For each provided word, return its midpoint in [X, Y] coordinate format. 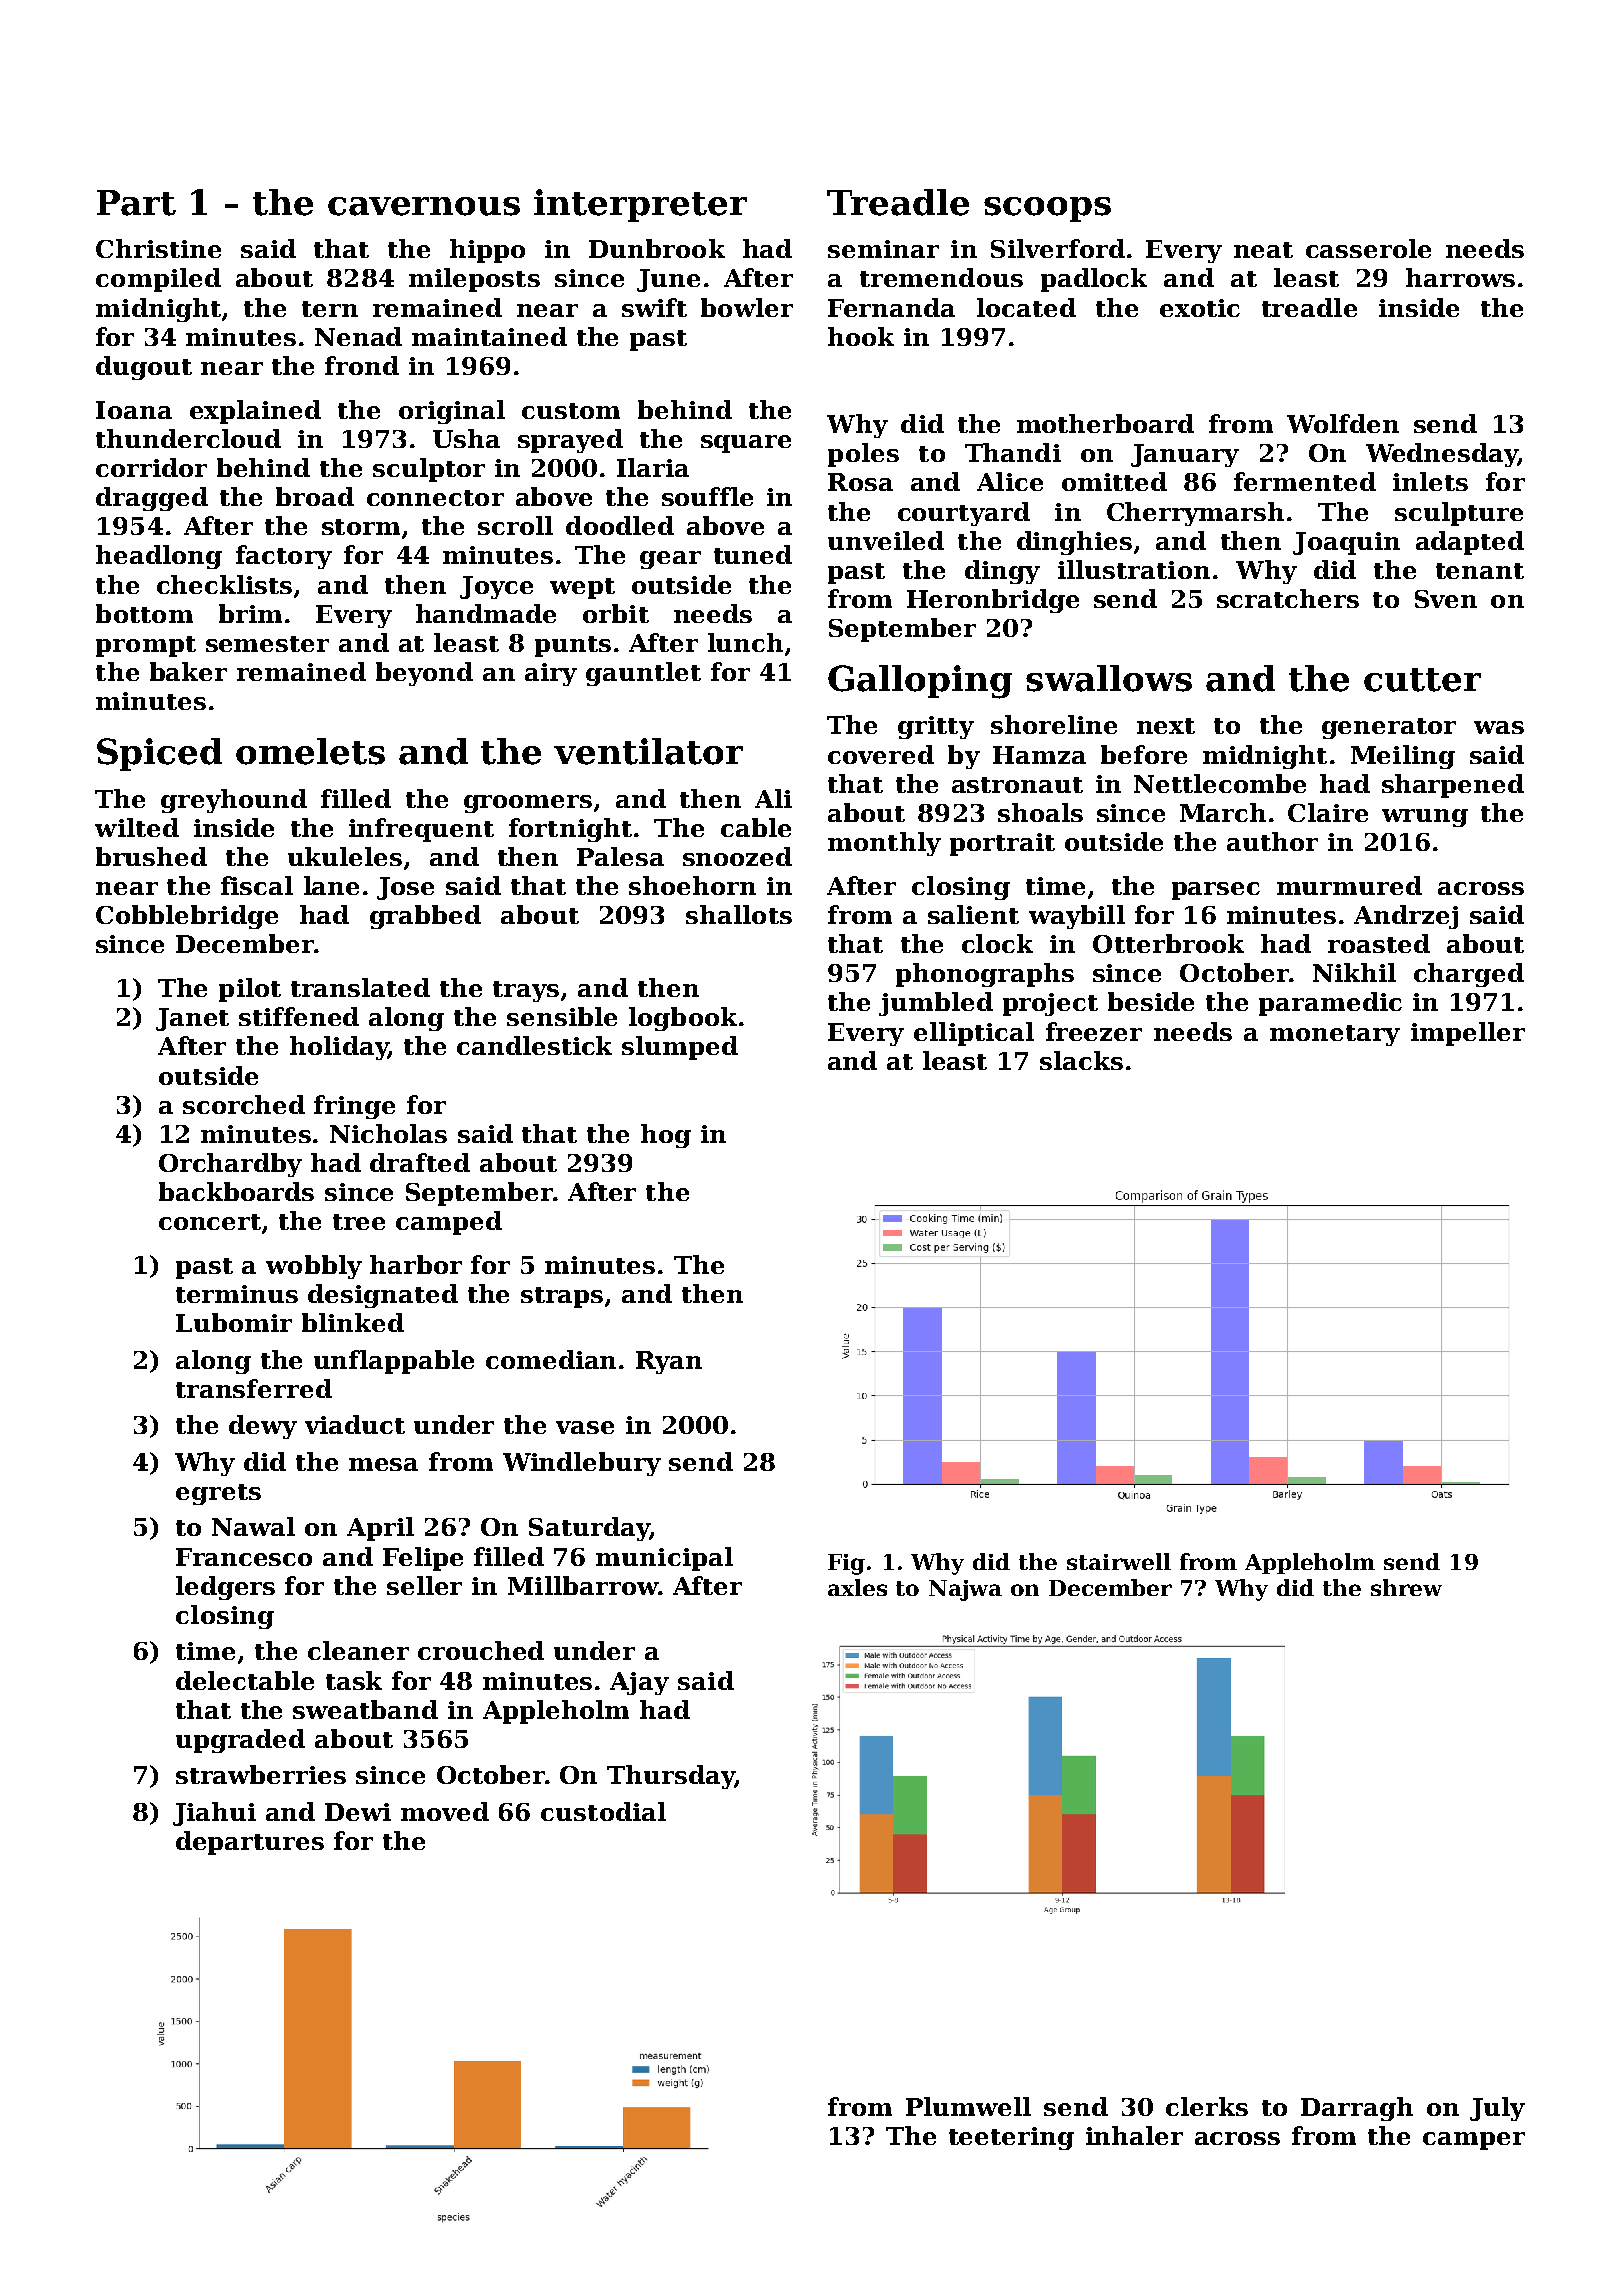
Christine [158, 248]
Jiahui [214, 1814]
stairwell [1119, 1561]
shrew [1406, 1587]
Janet [192, 1019]
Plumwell [968, 2106]
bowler [747, 307]
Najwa [965, 1590]
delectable [245, 1680]
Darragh [1357, 2109]
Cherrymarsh [1195, 514]
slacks [1081, 1060]
